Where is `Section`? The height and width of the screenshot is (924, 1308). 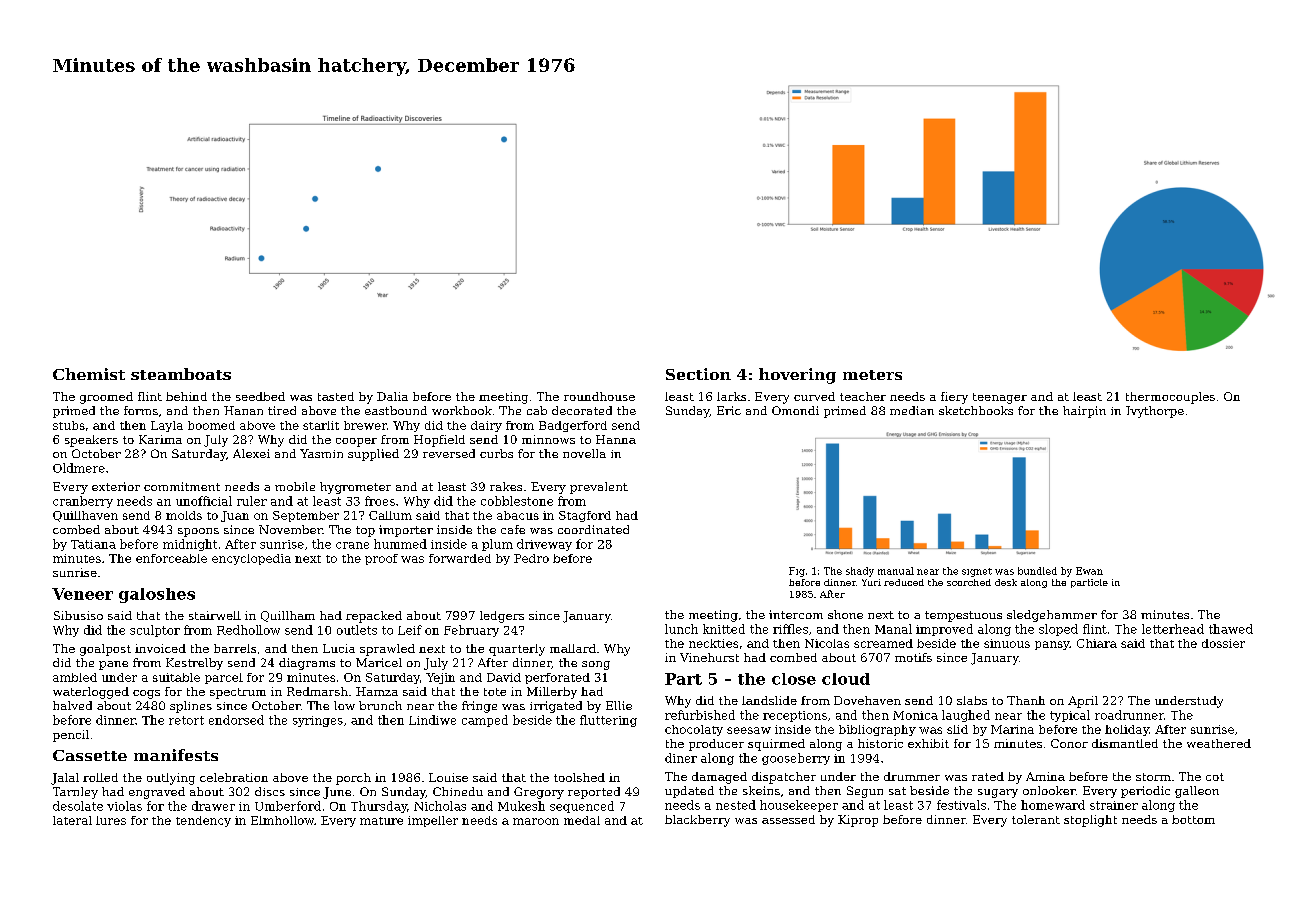
Section is located at coordinates (698, 374).
